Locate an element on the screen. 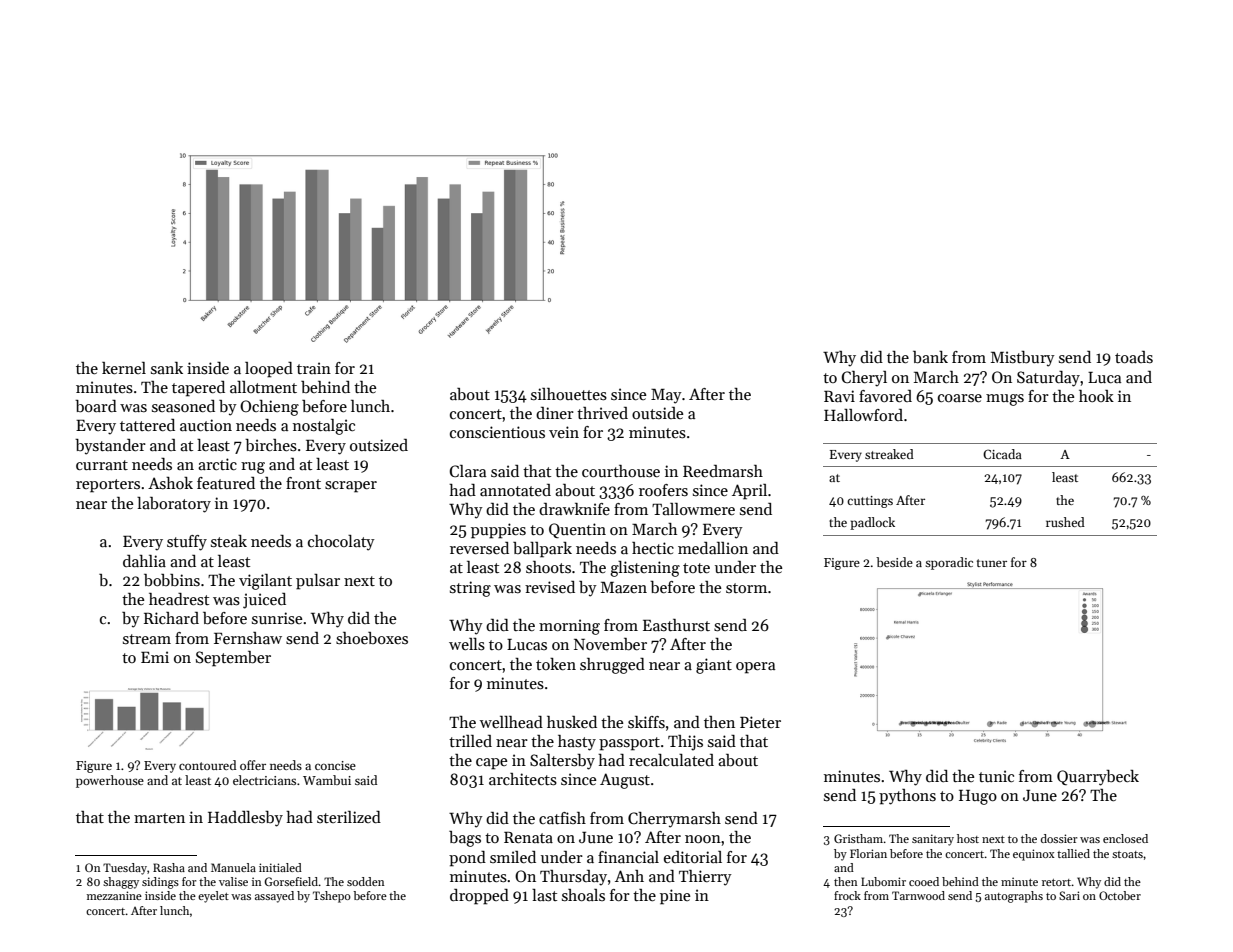  bank is located at coordinates (930, 357).
